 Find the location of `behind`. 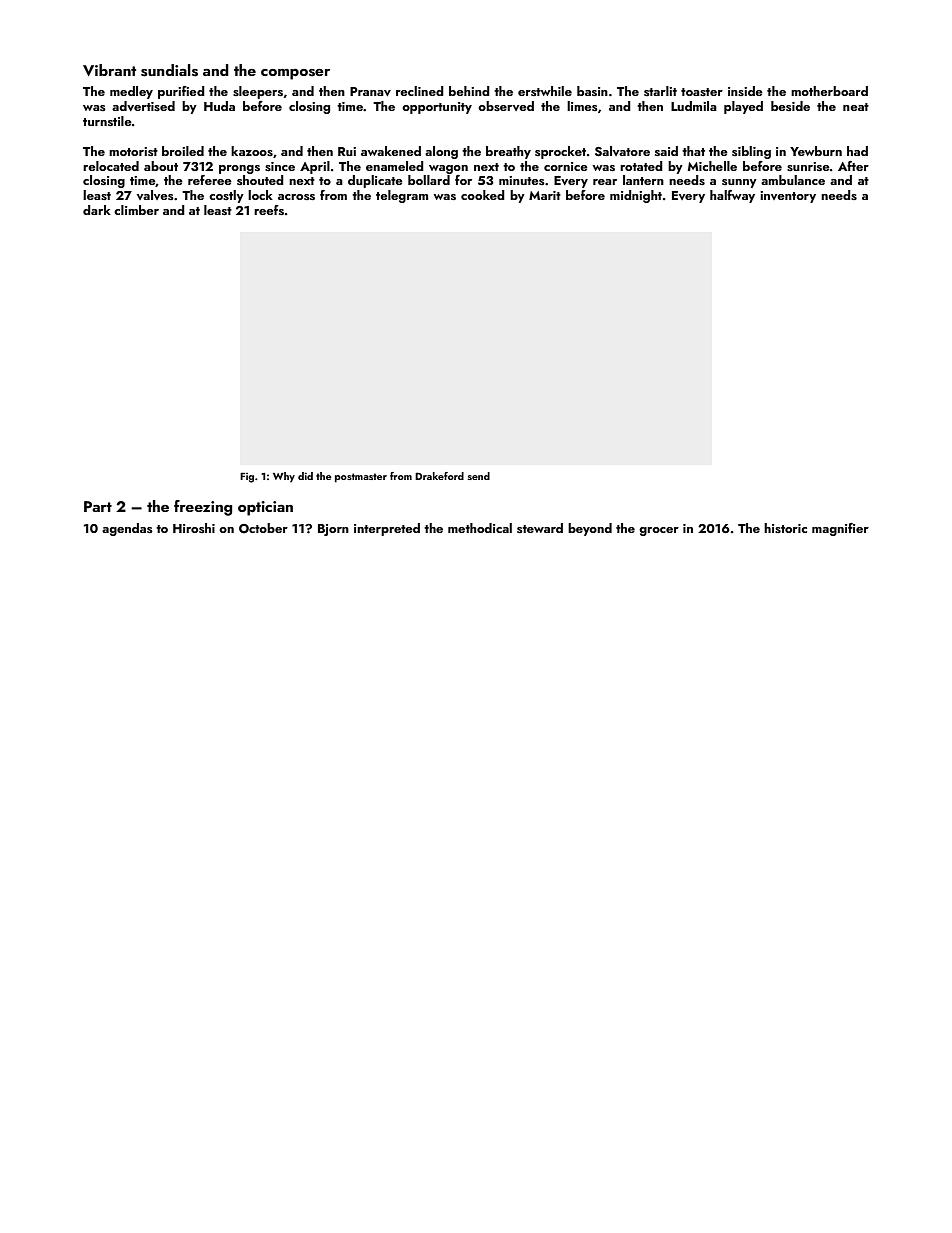

behind is located at coordinates (469, 91).
